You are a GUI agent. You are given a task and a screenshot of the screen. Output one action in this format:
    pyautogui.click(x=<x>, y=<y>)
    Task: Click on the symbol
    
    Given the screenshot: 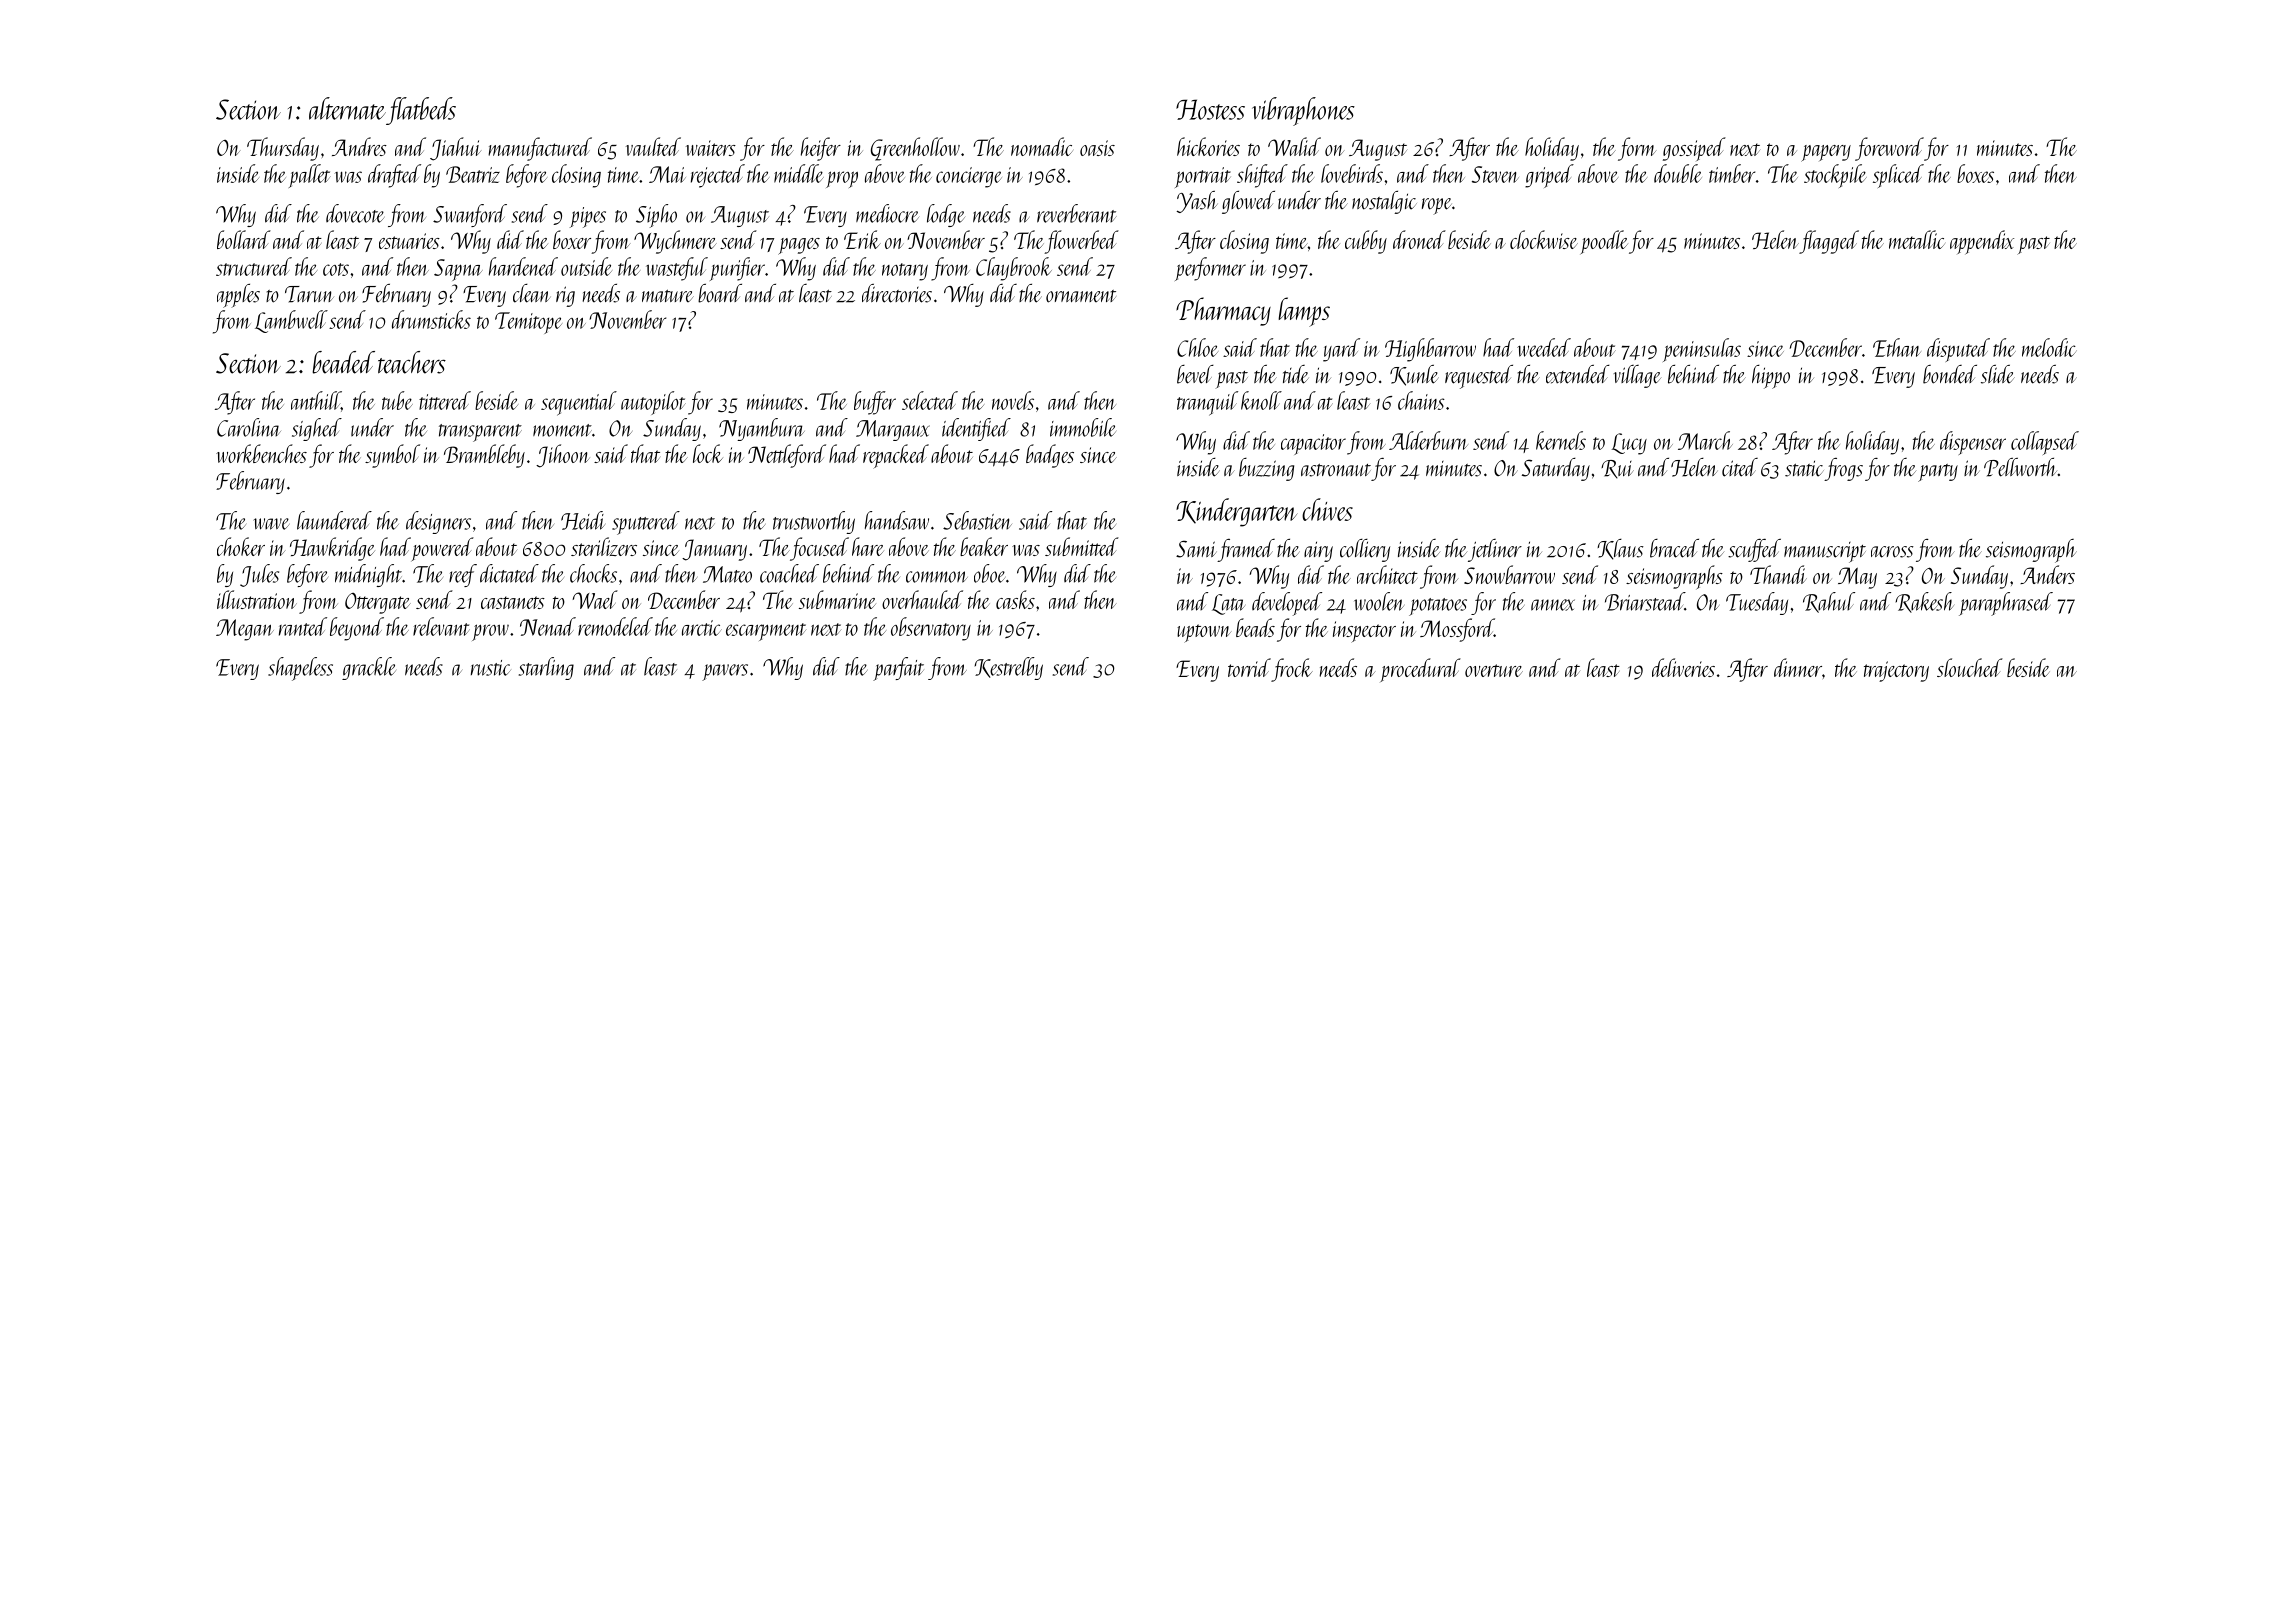 What is the action you would take?
    pyautogui.click(x=392, y=456)
